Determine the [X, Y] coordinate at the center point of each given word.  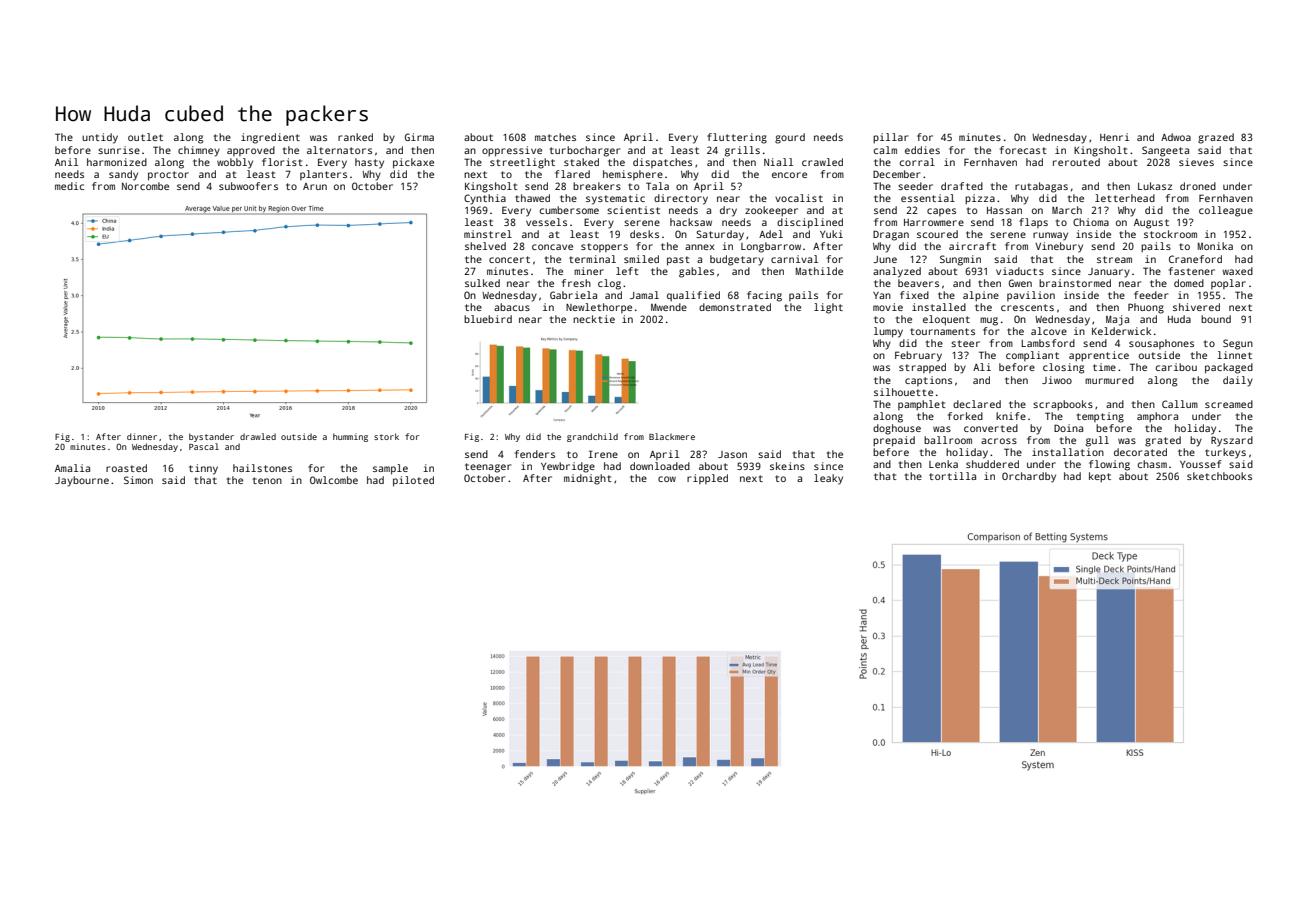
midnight [588, 479]
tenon [267, 480]
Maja [1117, 320]
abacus [512, 307]
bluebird [488, 319]
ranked [355, 137]
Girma [419, 137]
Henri [1114, 137]
